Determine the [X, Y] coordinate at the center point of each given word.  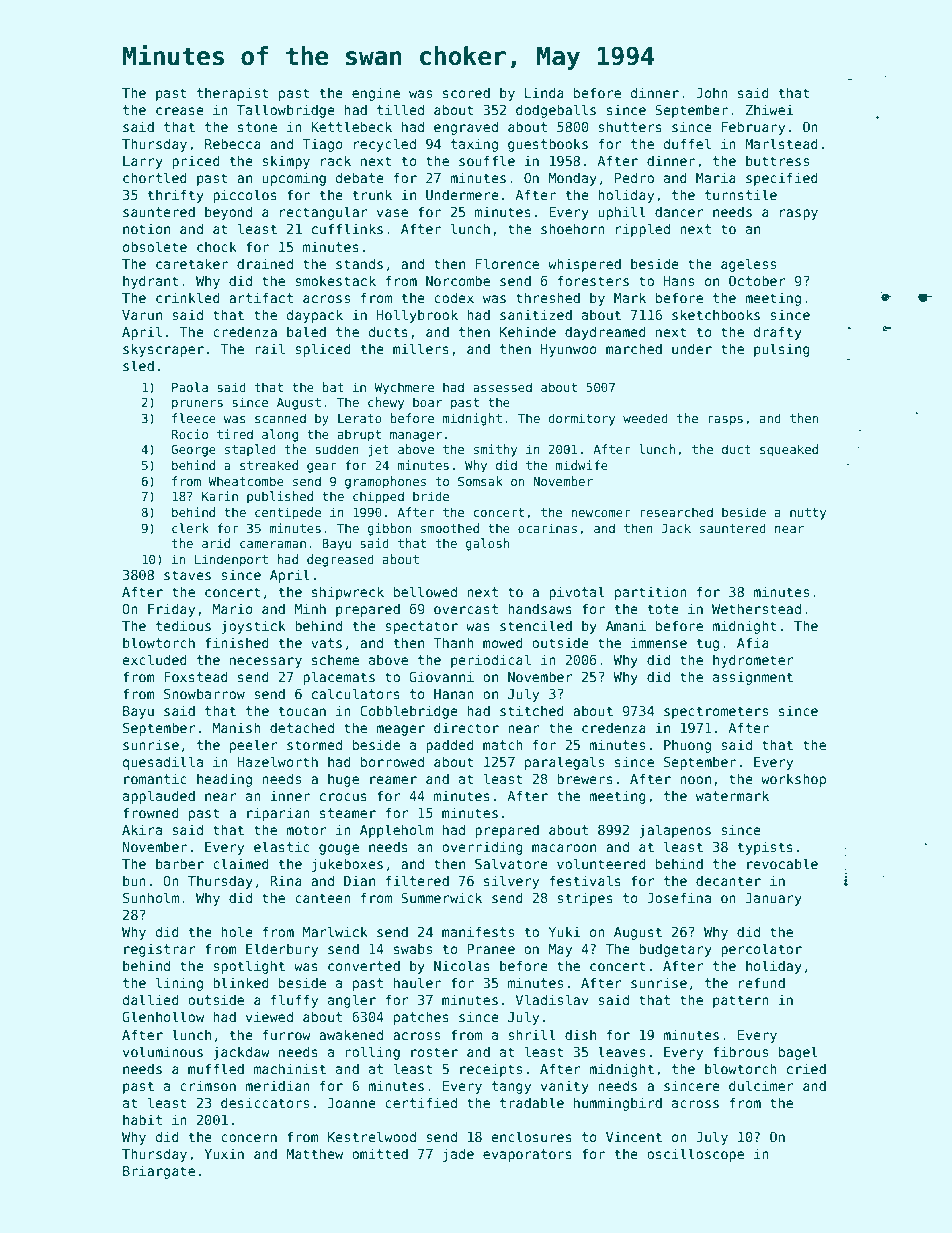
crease [180, 111]
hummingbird [618, 1104]
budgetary [675, 950]
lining [179, 984]
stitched [532, 710]
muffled [216, 1068]
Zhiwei [769, 109]
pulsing [782, 350]
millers [421, 348]
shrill [532, 1034]
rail [270, 348]
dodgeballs [556, 111]
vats [326, 643]
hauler [417, 982]
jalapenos [675, 831]
